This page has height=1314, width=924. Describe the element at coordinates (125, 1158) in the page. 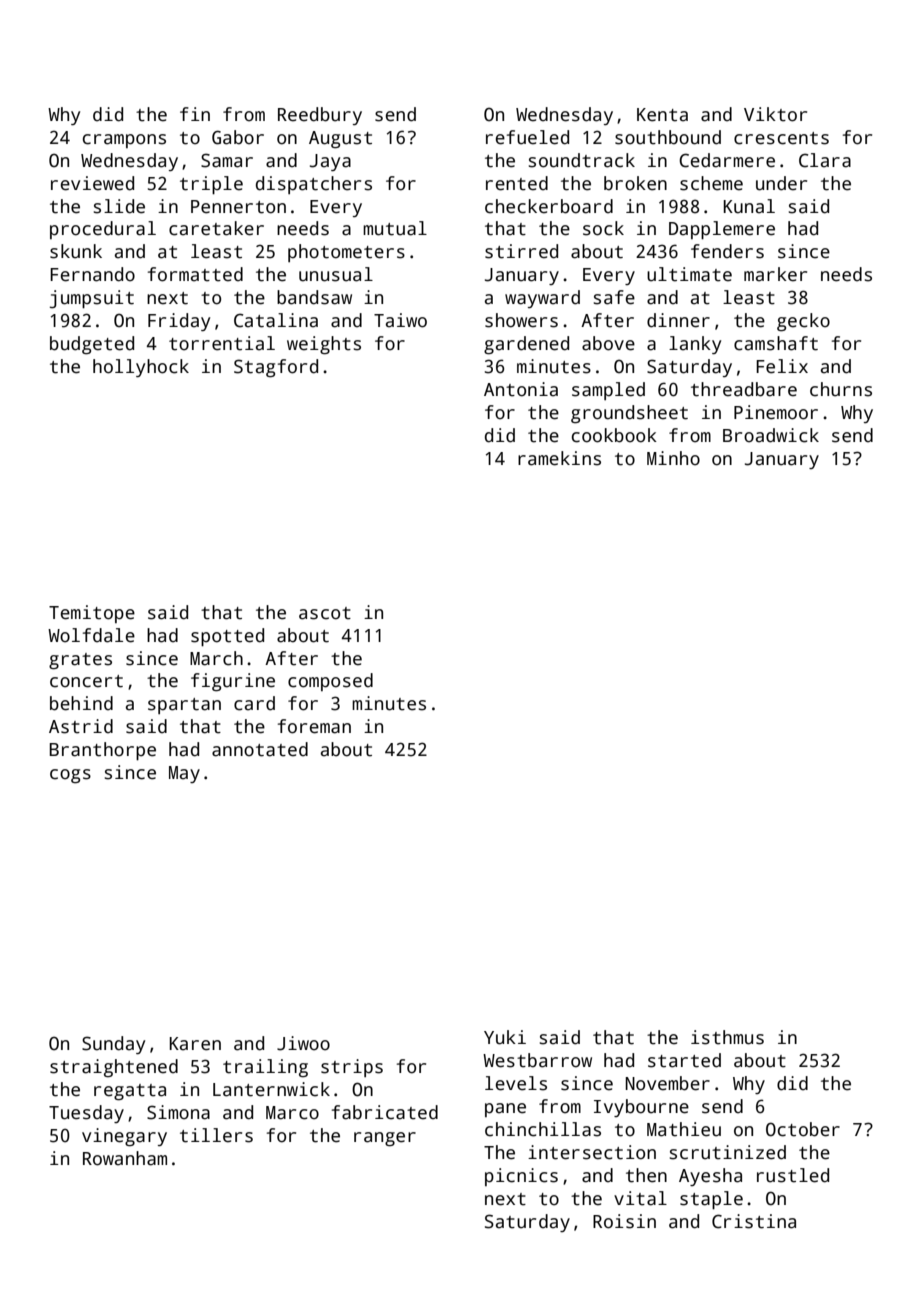

I see `Rowanham` at that location.
